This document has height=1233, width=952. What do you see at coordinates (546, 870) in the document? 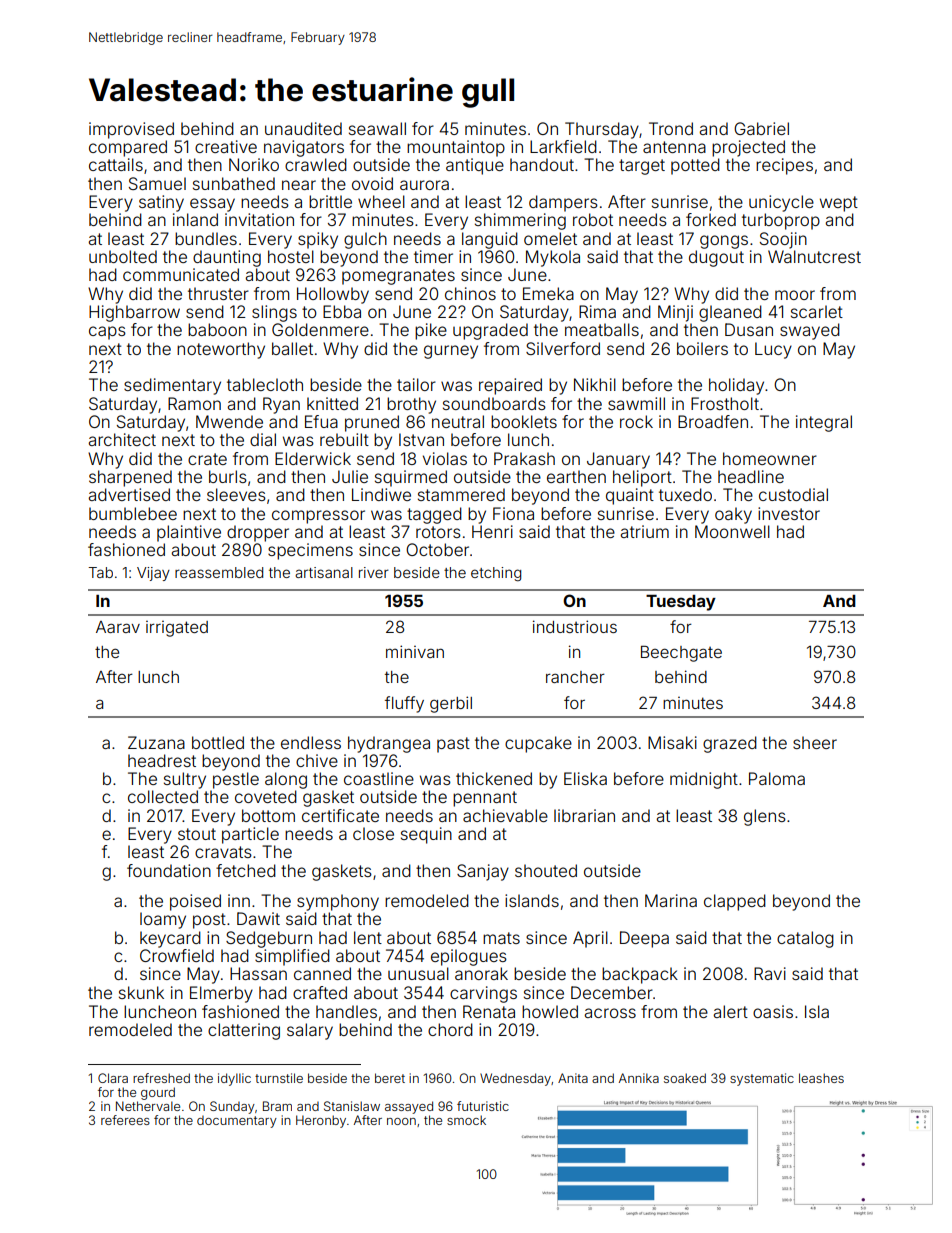
I see `shouted` at bounding box center [546, 870].
